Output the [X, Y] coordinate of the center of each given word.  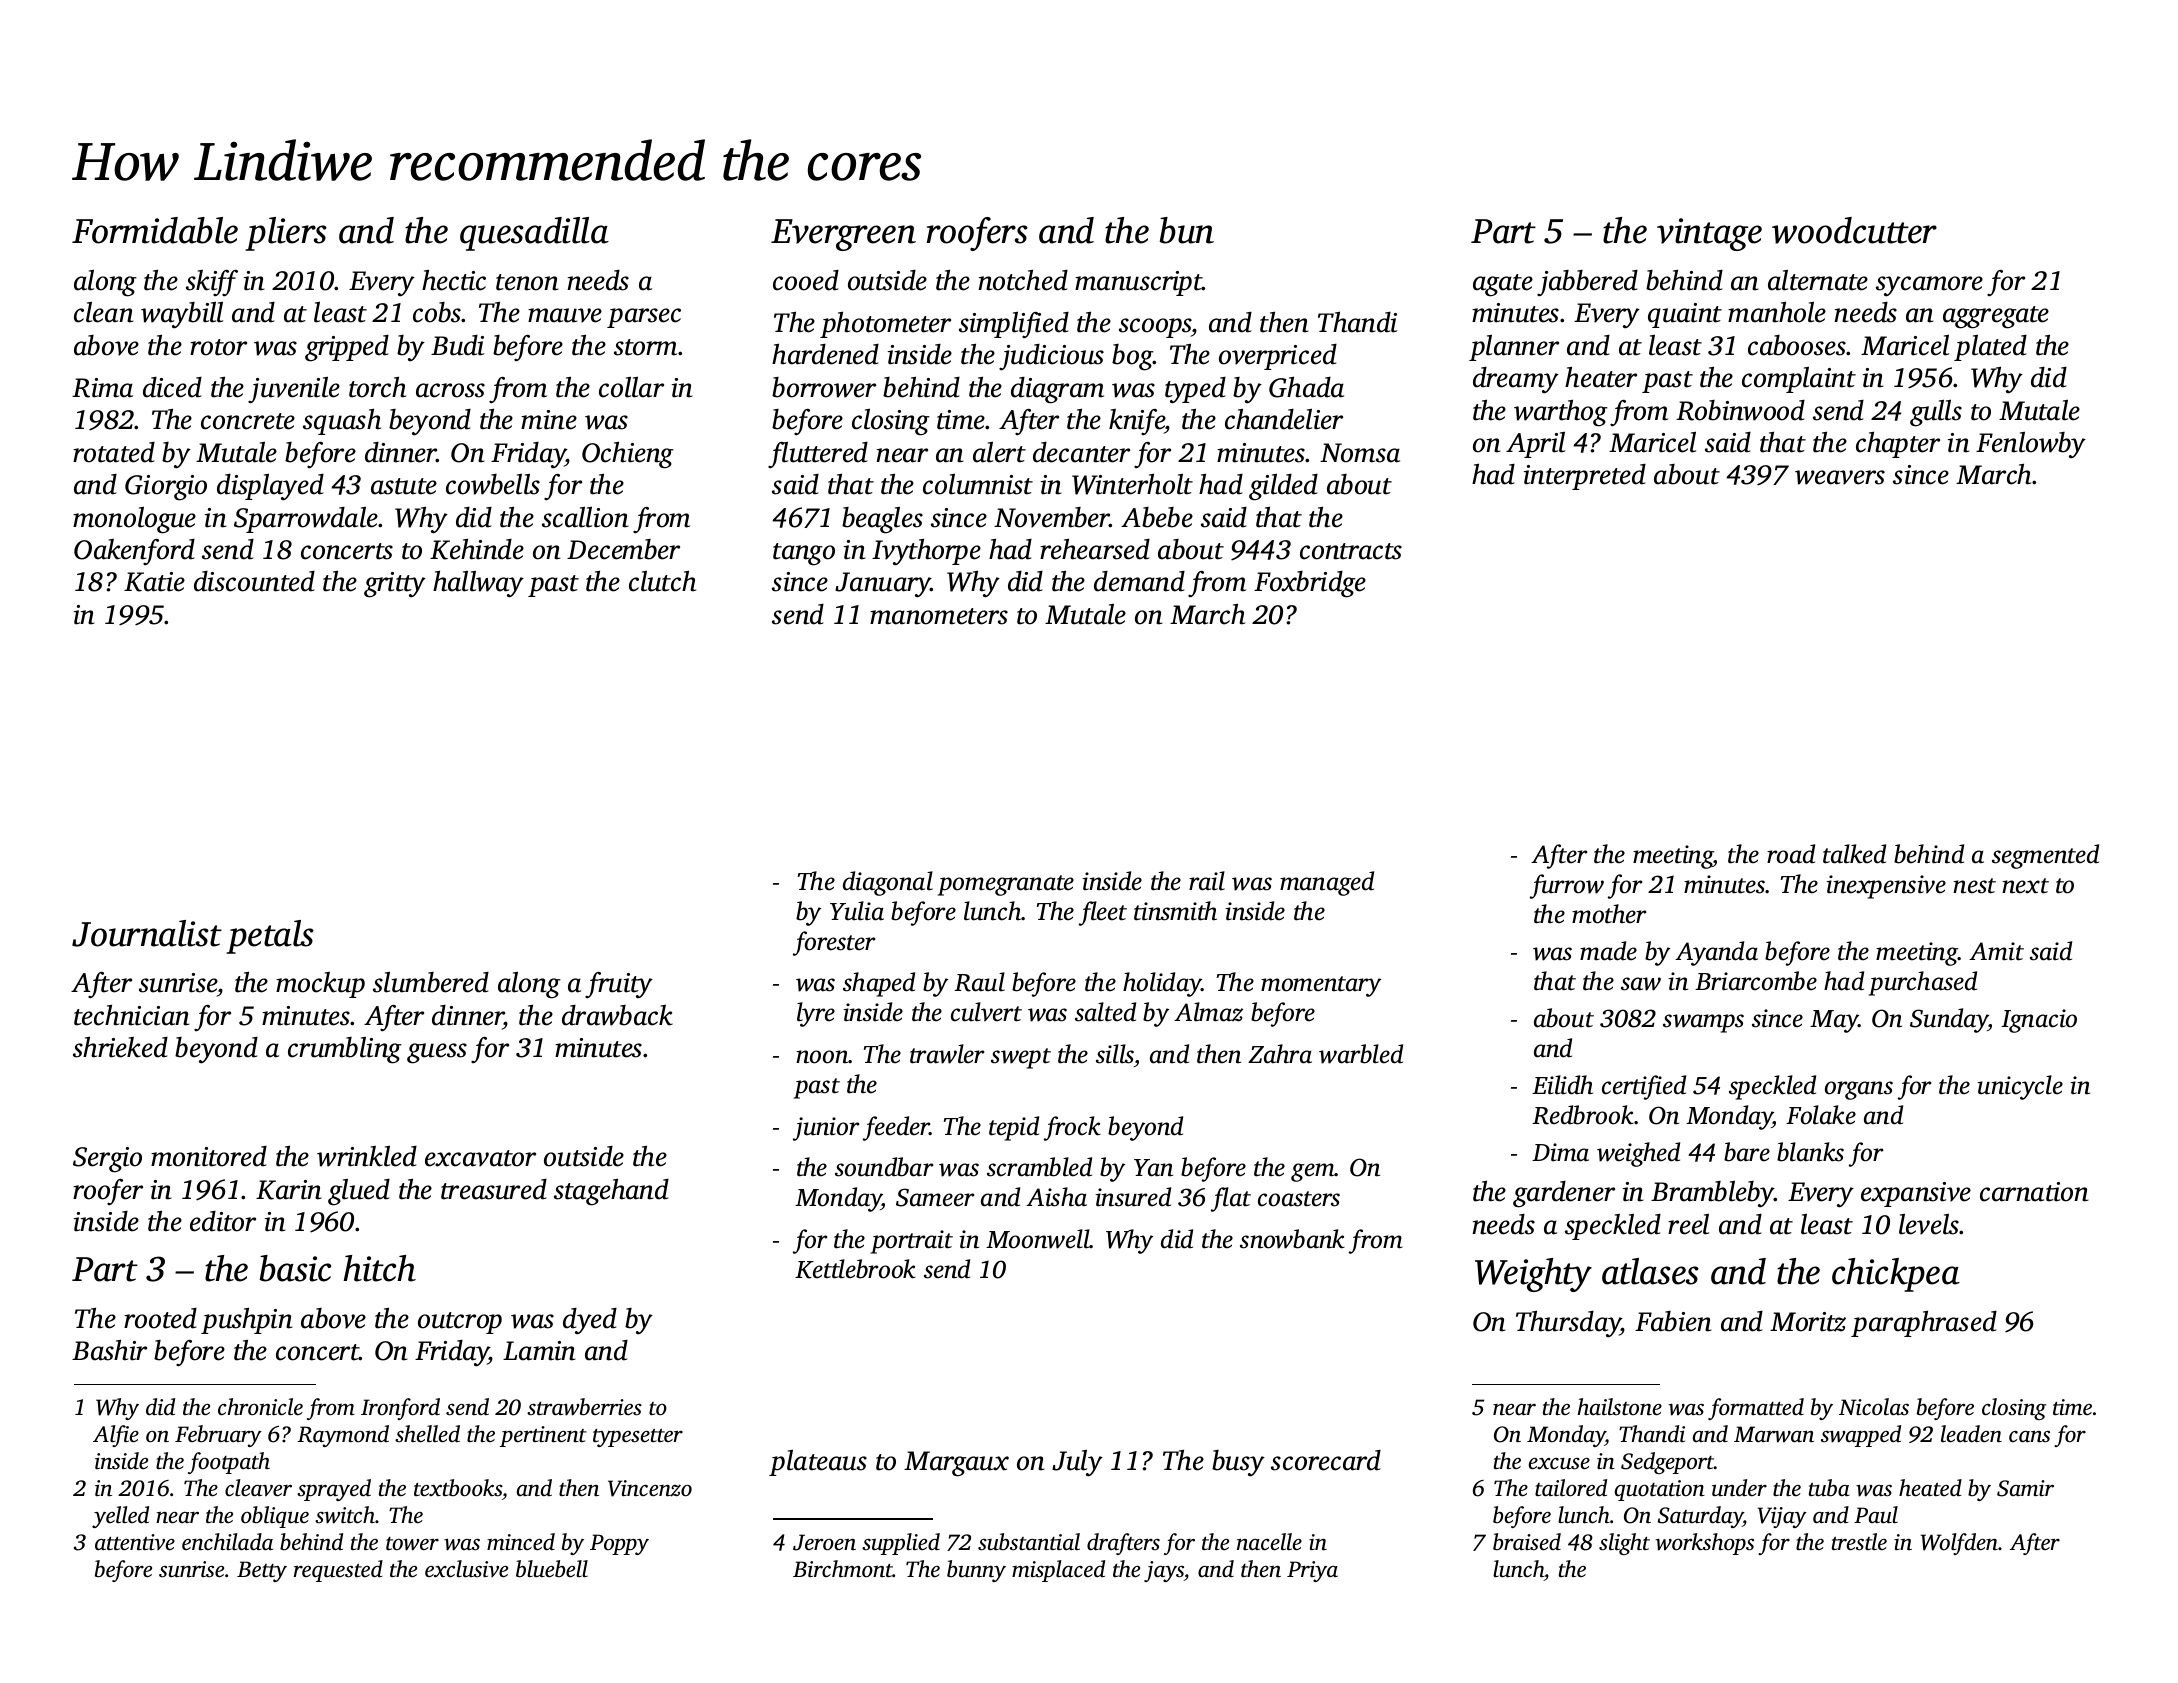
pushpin [247, 1321]
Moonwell [1038, 1239]
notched [1023, 280]
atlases [1650, 1271]
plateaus [818, 1463]
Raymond [343, 1436]
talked [1854, 854]
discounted [254, 581]
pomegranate [1006, 885]
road [1791, 854]
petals [270, 937]
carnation [2034, 1192]
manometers [939, 616]
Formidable [155, 230]
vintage [1709, 234]
